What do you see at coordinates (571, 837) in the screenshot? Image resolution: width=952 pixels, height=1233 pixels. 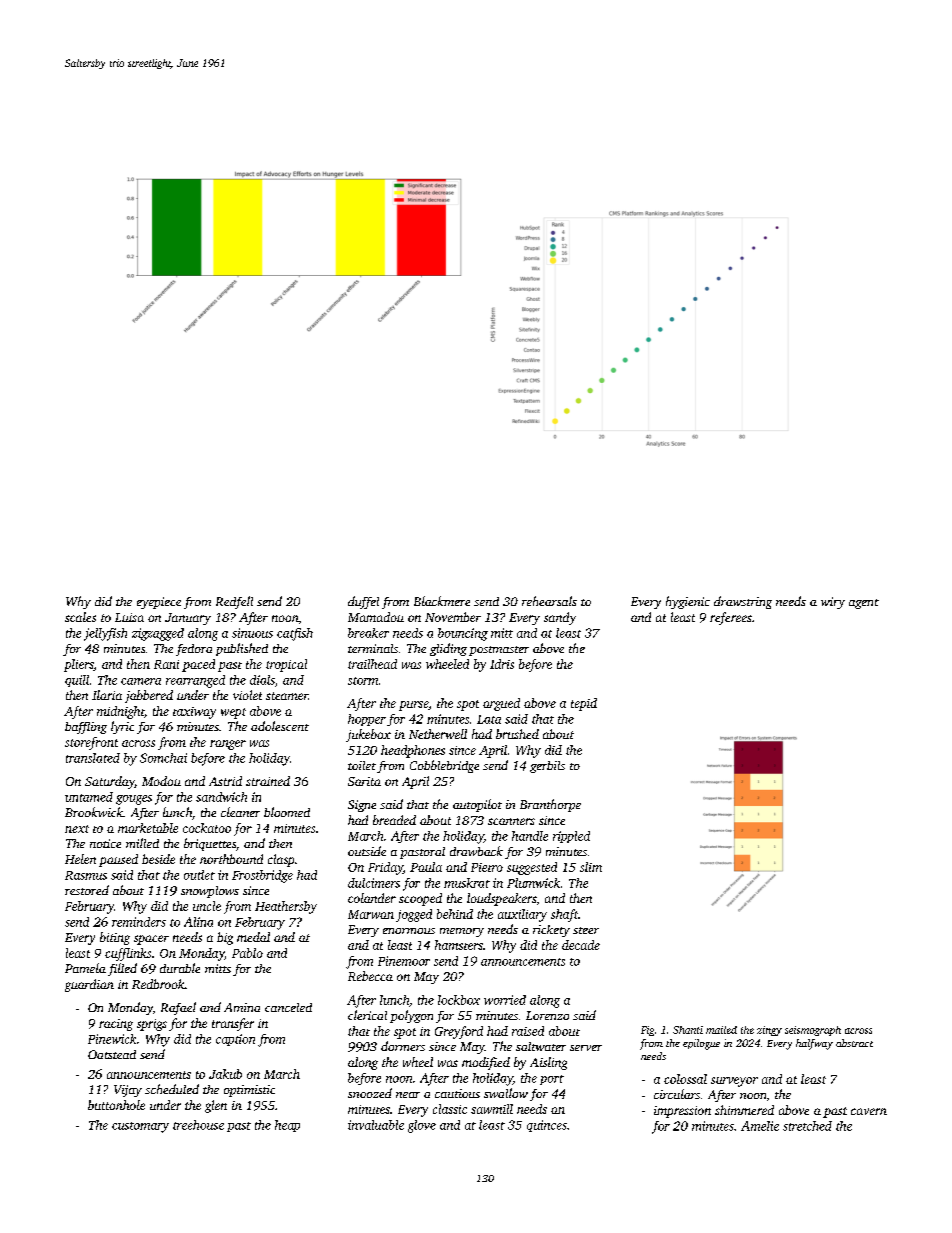 I see `rippled` at bounding box center [571, 837].
